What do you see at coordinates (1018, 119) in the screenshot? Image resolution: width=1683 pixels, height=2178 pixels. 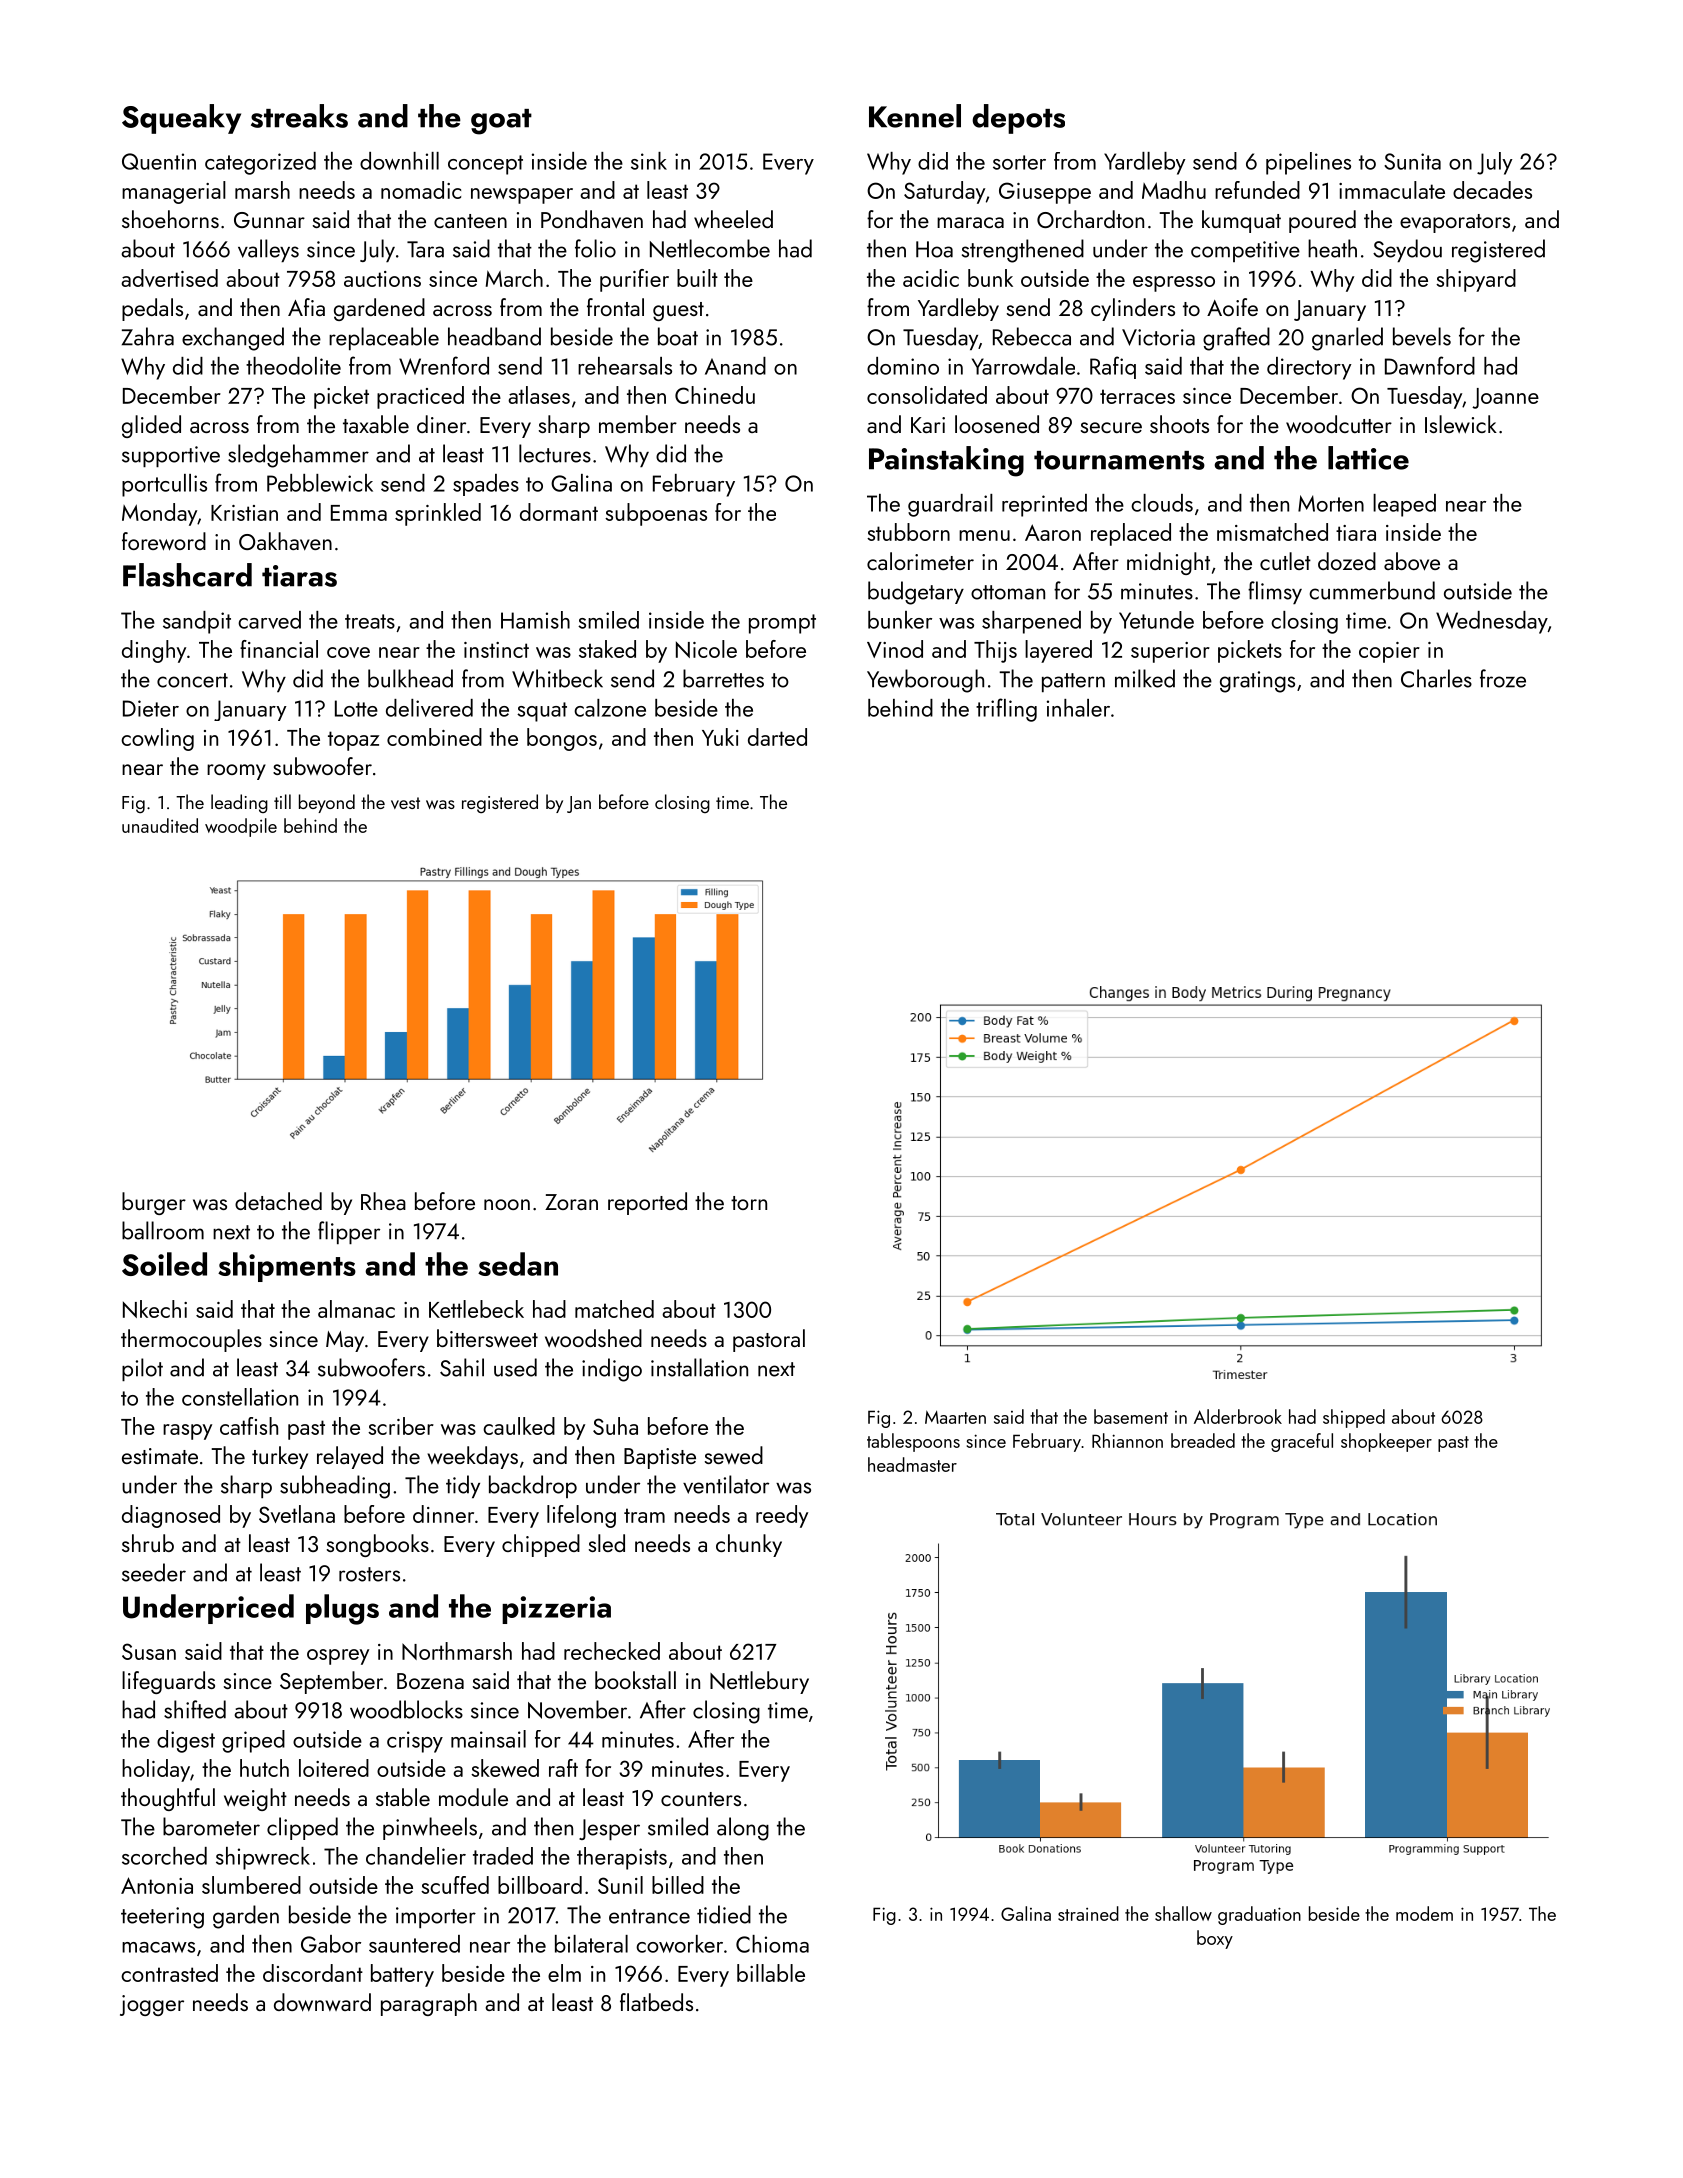 I see `depots` at bounding box center [1018, 119].
